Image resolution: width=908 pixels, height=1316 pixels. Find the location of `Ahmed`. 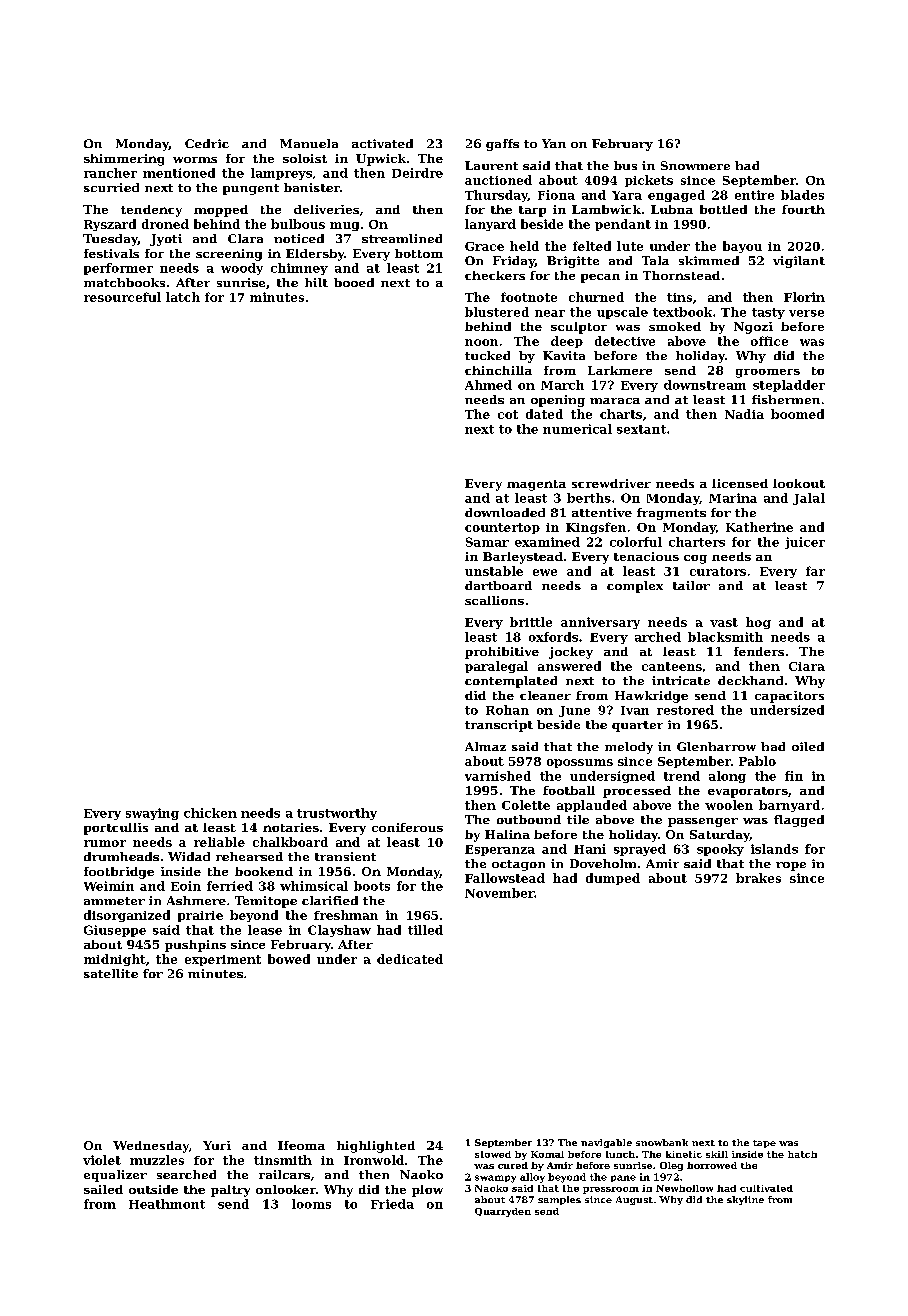

Ahmed is located at coordinates (488, 385).
